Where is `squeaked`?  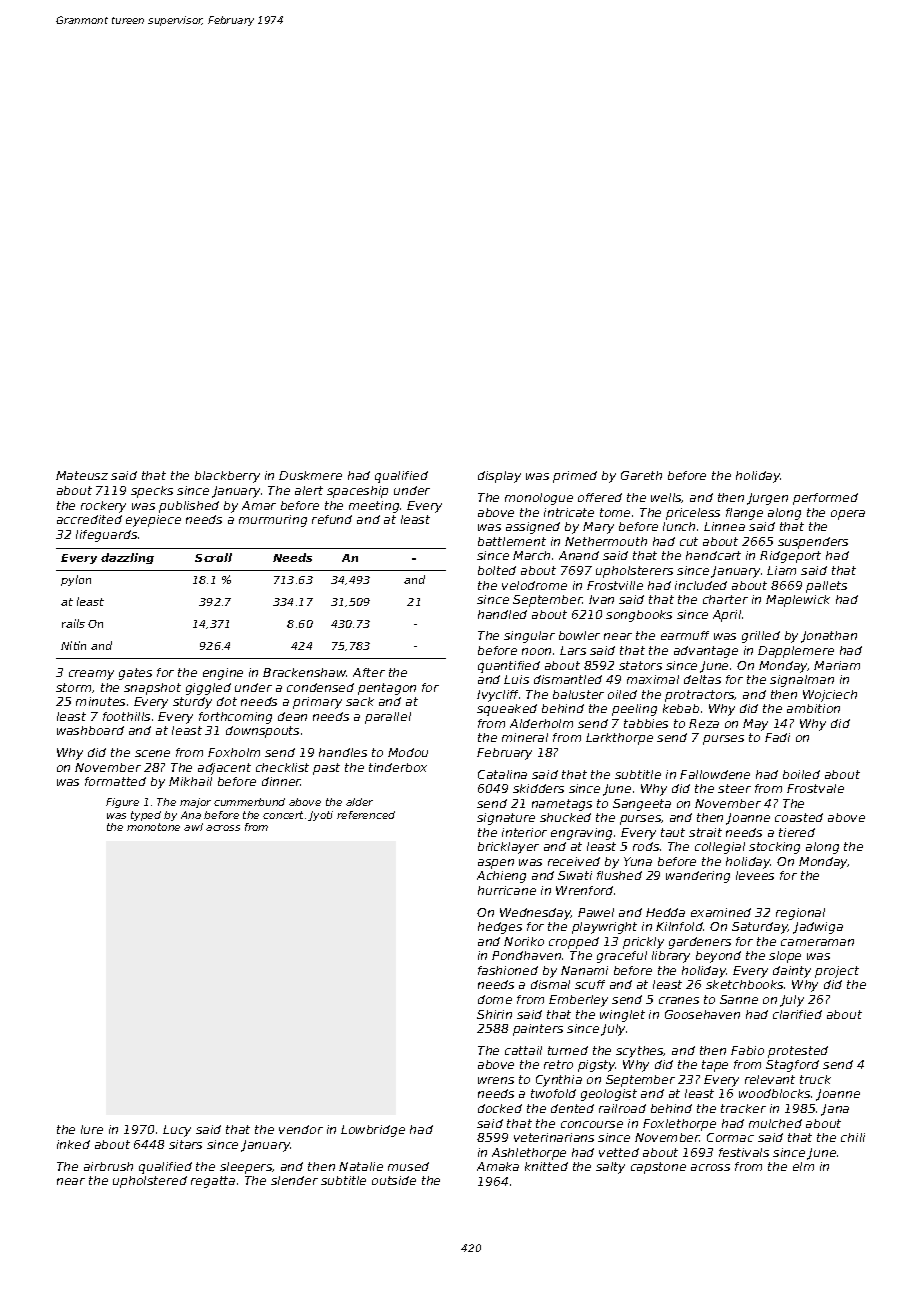
squeaked is located at coordinates (507, 710).
